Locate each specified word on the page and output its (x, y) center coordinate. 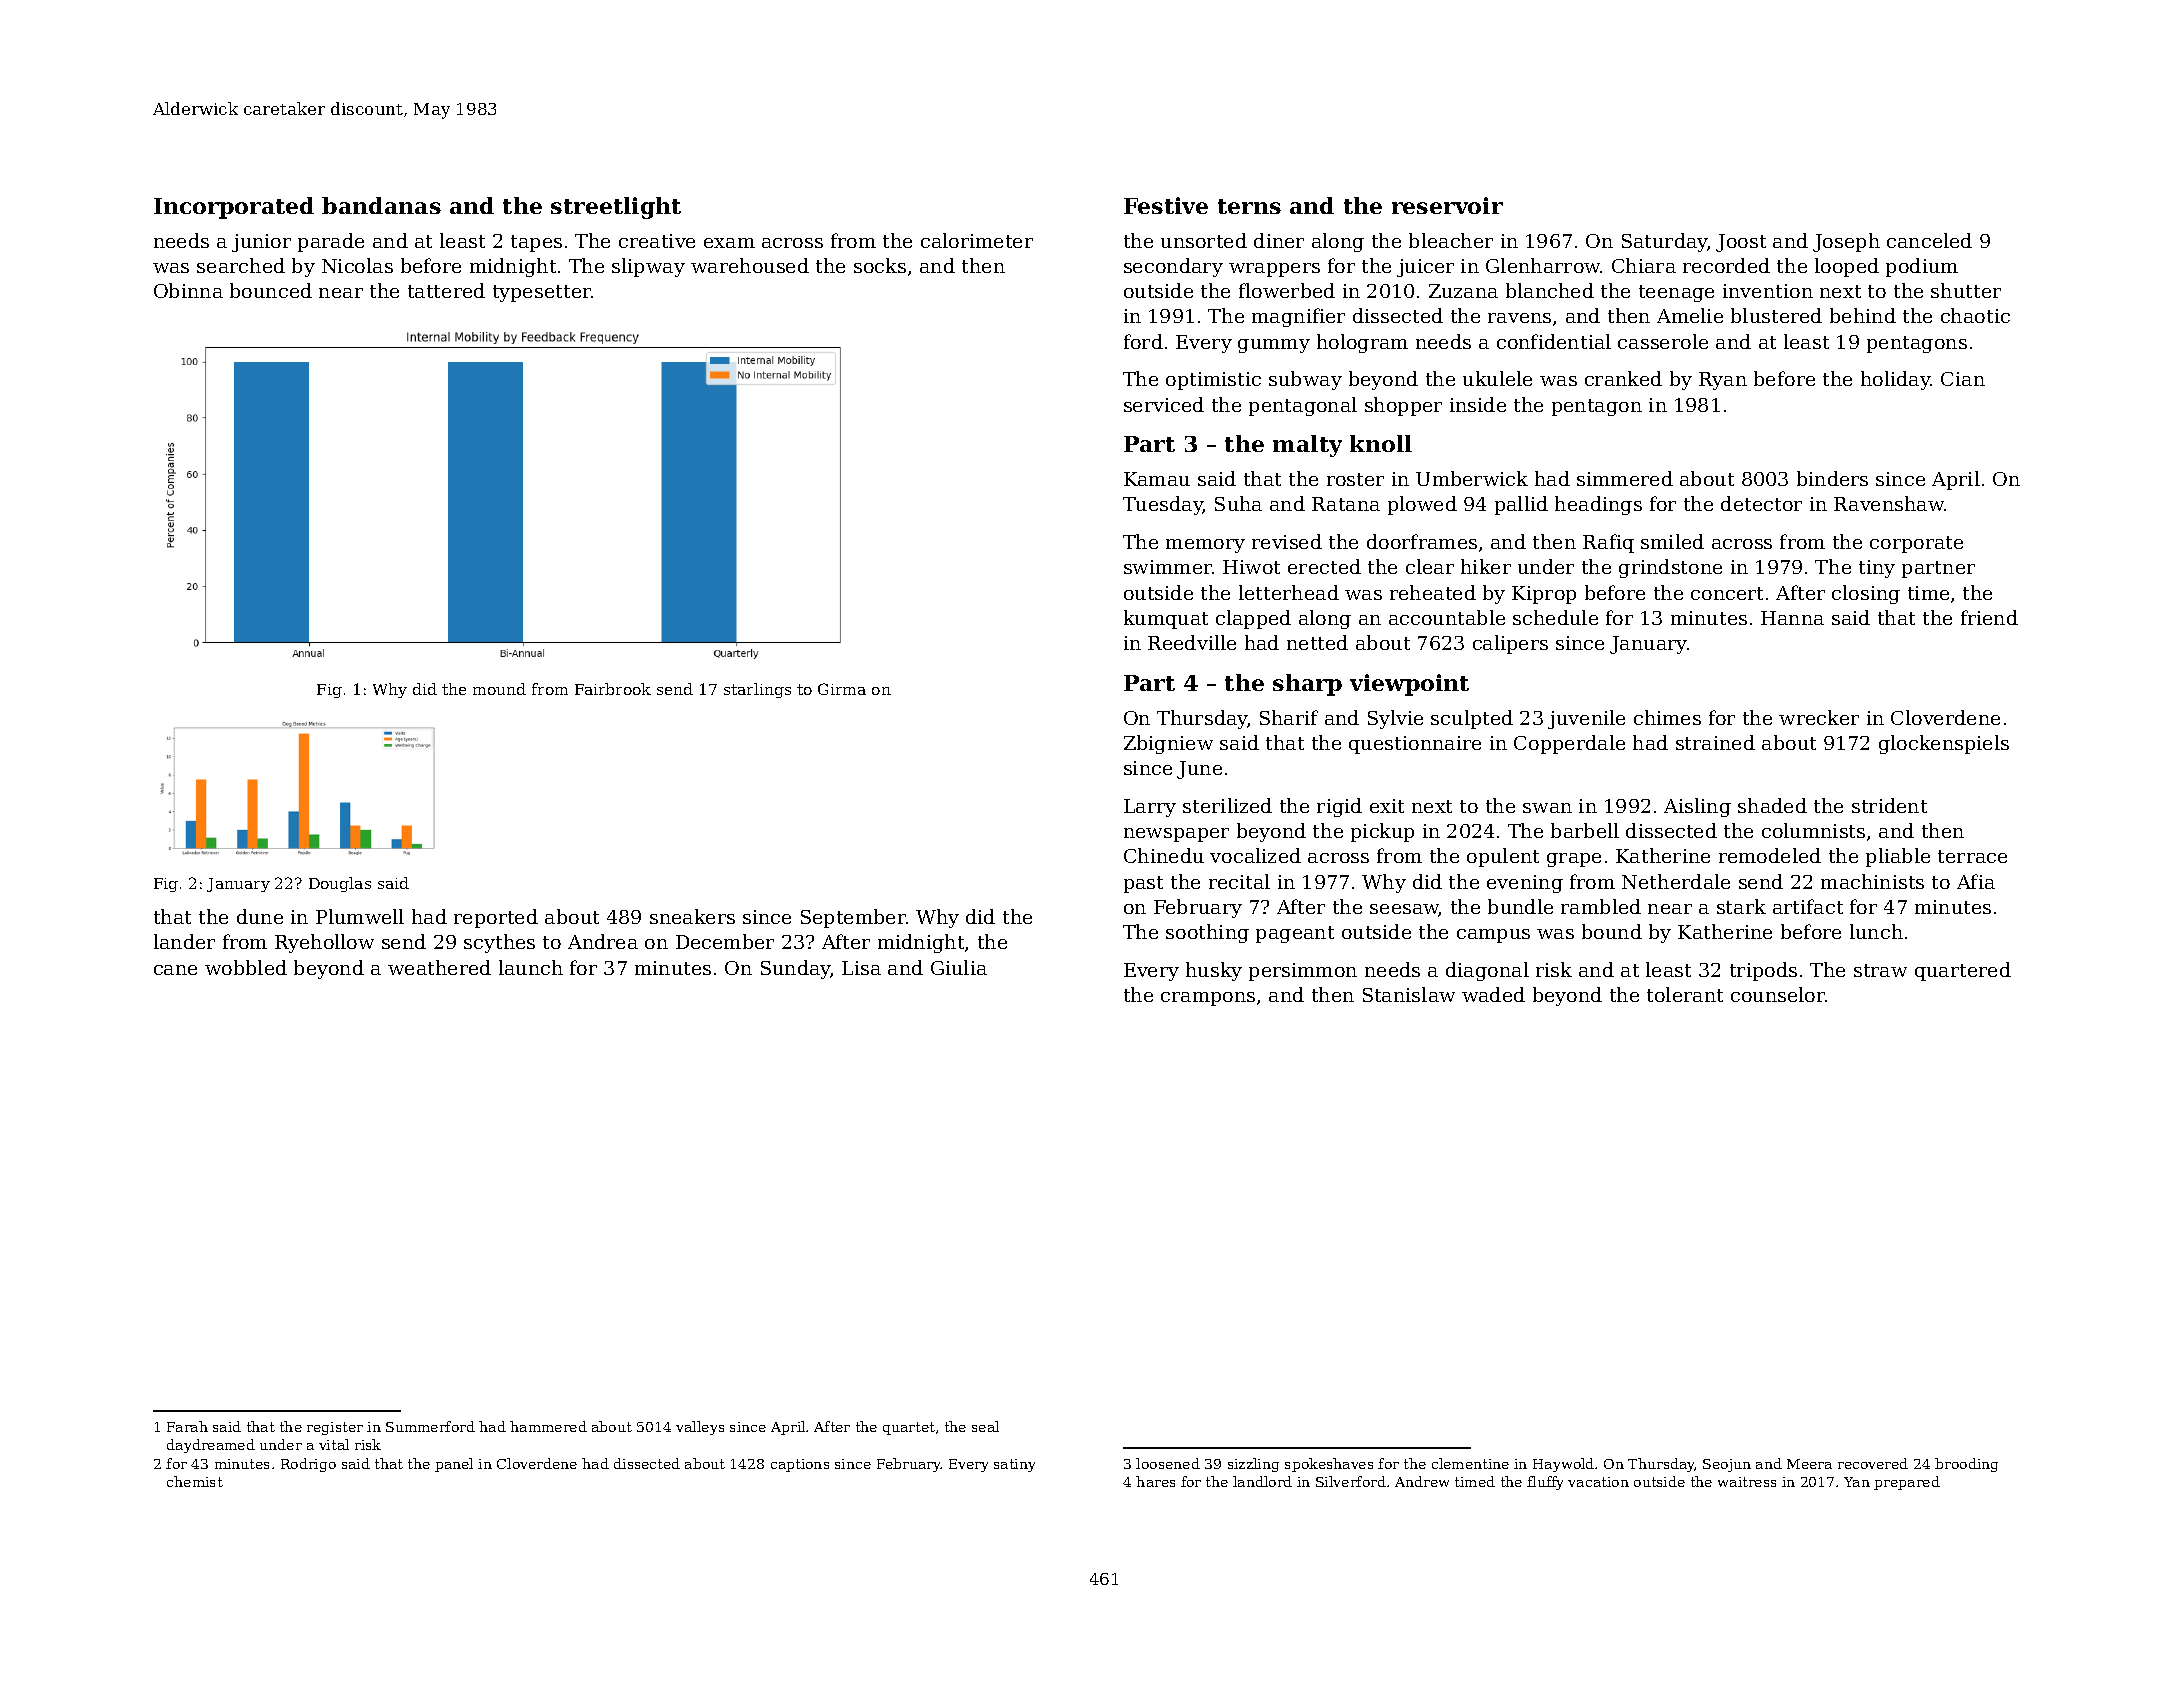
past (1143, 884)
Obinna (188, 290)
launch (531, 967)
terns (1249, 206)
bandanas (381, 205)
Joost (1741, 243)
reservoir (1447, 205)
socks (880, 265)
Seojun (1727, 1465)
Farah (187, 1426)
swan (1547, 808)
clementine (1470, 1463)
